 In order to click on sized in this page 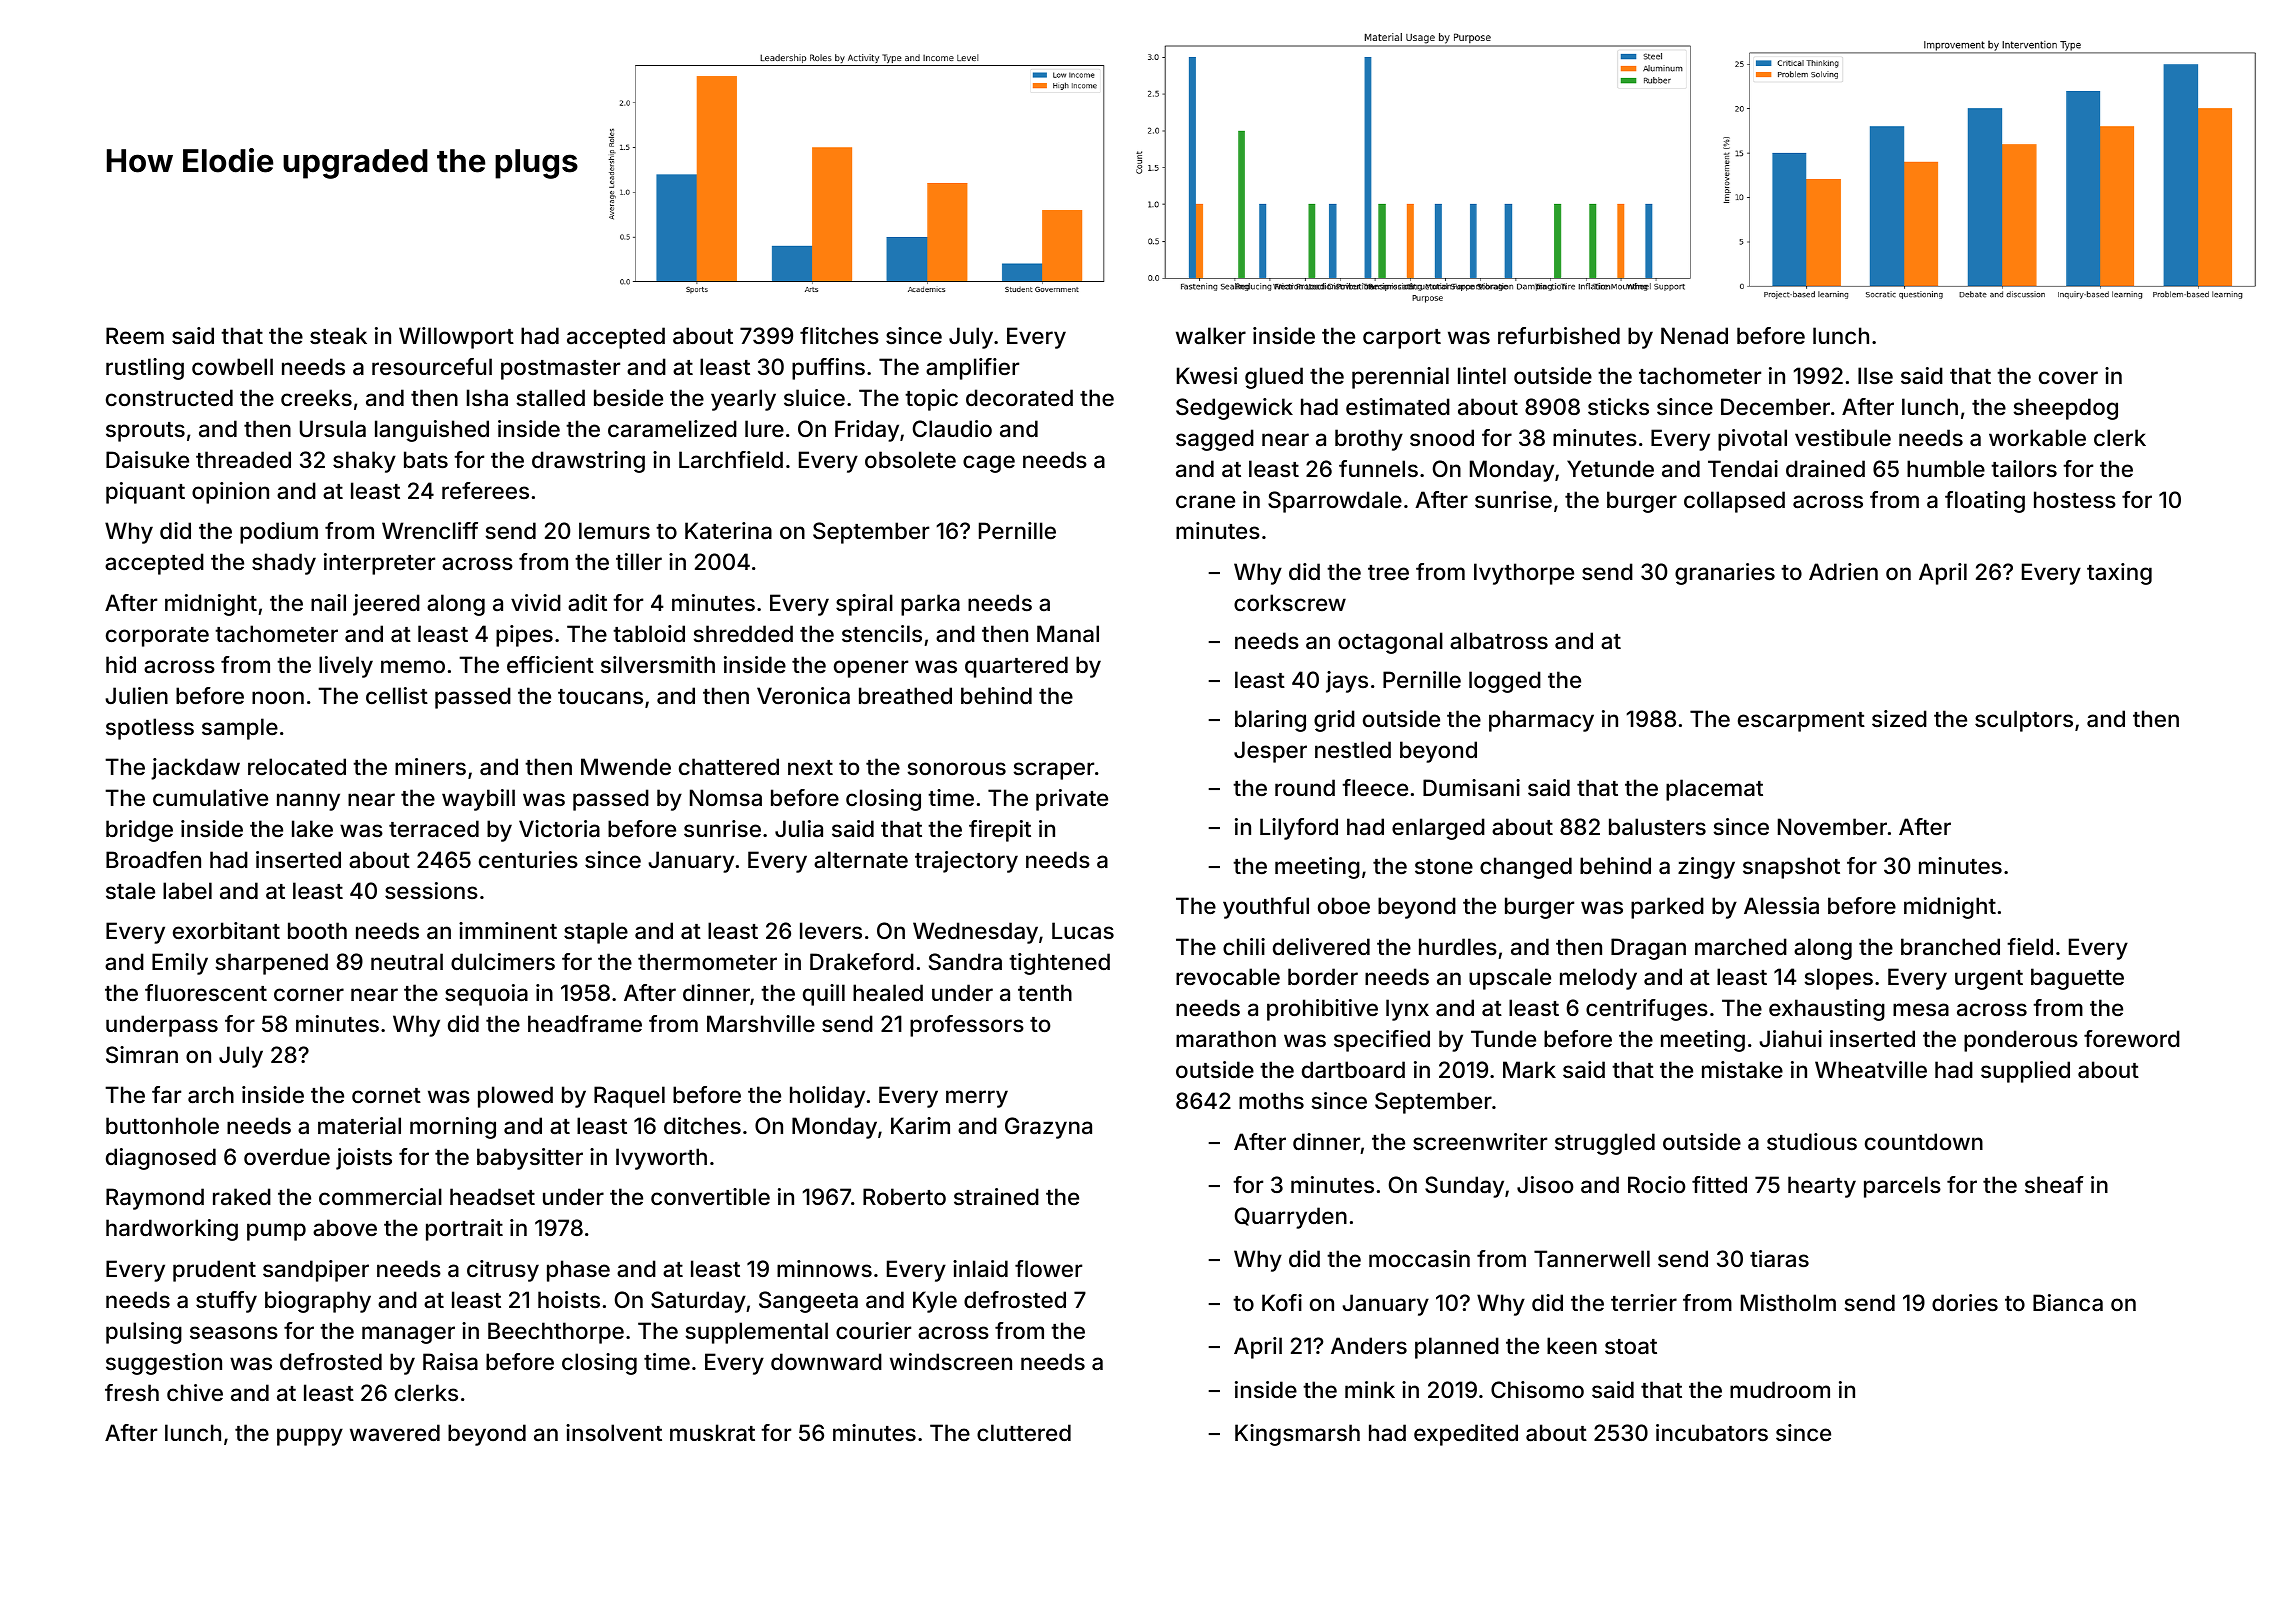, I will do `click(1899, 718)`.
